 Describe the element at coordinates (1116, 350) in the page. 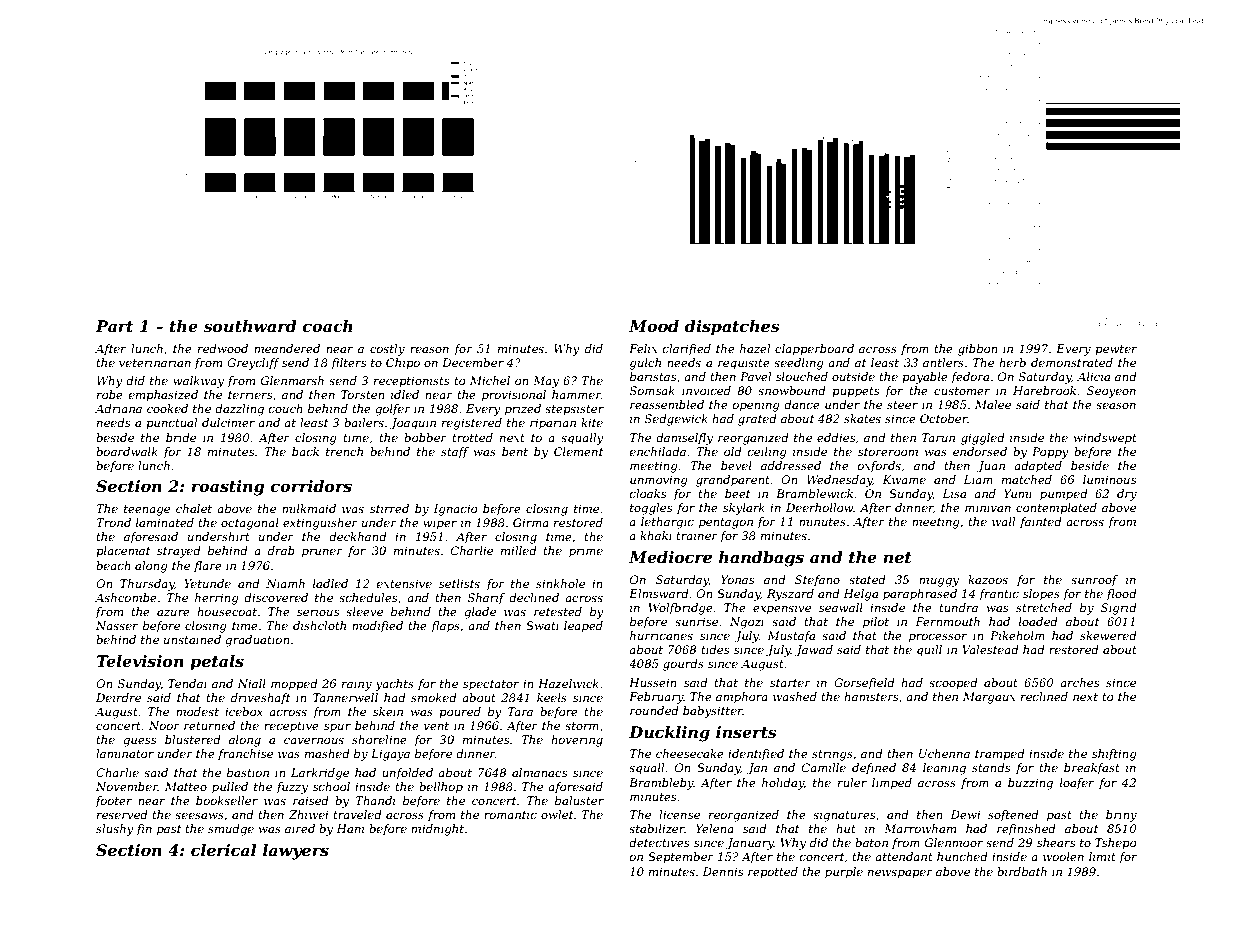

I see `pewter` at that location.
